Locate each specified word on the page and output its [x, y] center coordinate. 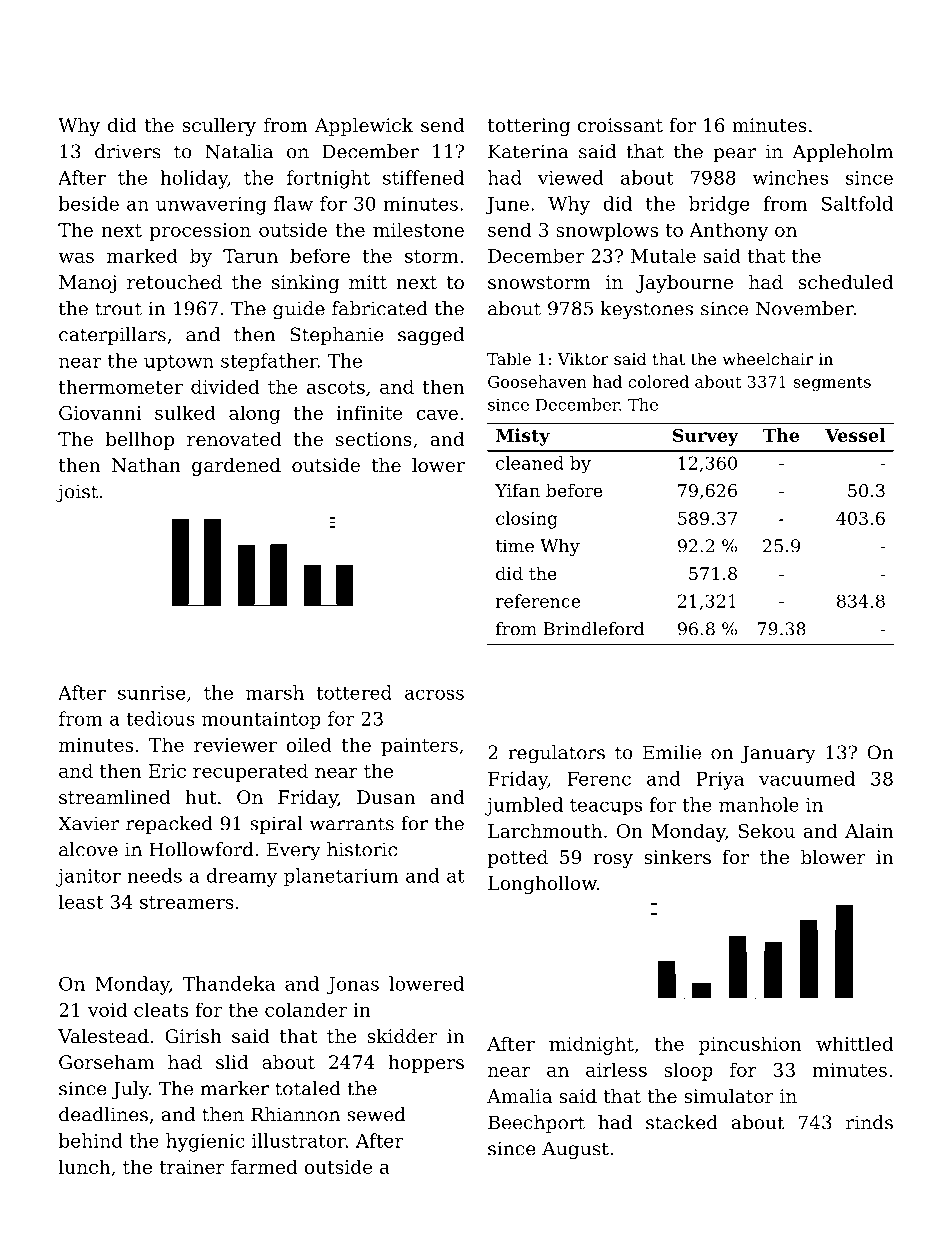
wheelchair [768, 358]
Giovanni [100, 413]
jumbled [524, 806]
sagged [431, 336]
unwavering [211, 206]
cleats [161, 1009]
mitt [368, 282]
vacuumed [807, 778]
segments [832, 384]
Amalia [519, 1096]
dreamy [242, 877]
